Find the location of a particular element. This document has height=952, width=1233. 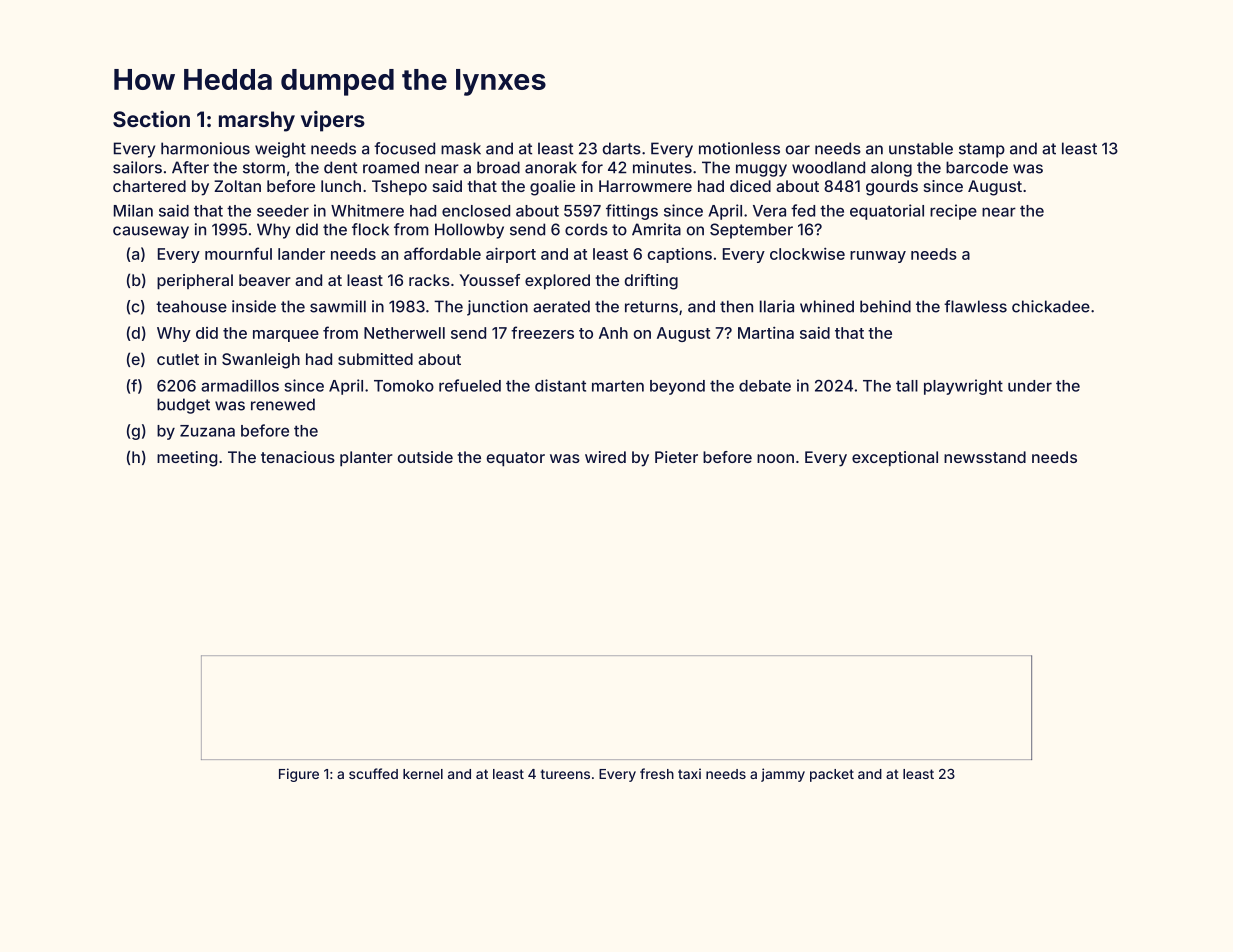

marshy is located at coordinates (257, 121).
